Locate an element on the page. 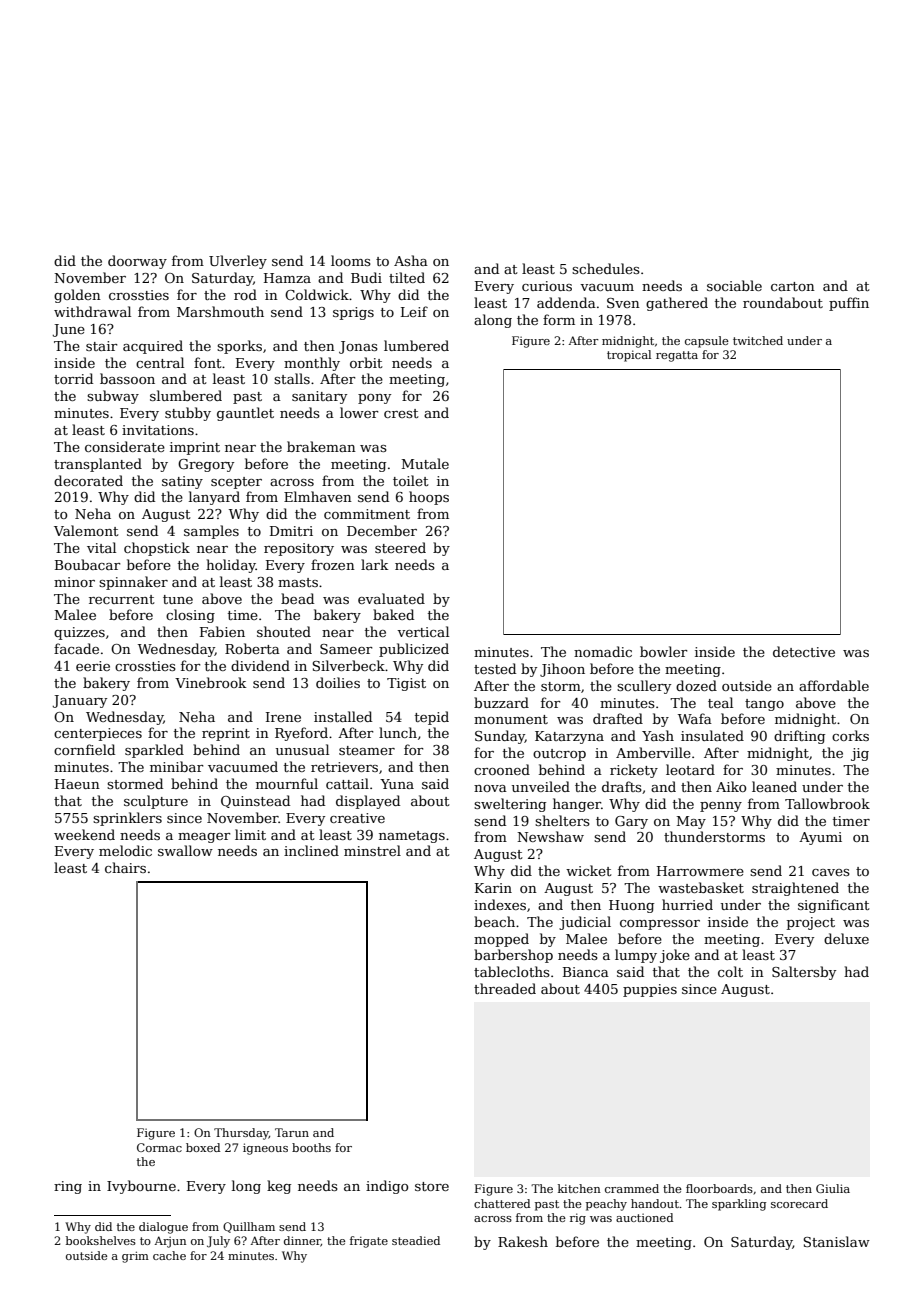  detective is located at coordinates (804, 651).
